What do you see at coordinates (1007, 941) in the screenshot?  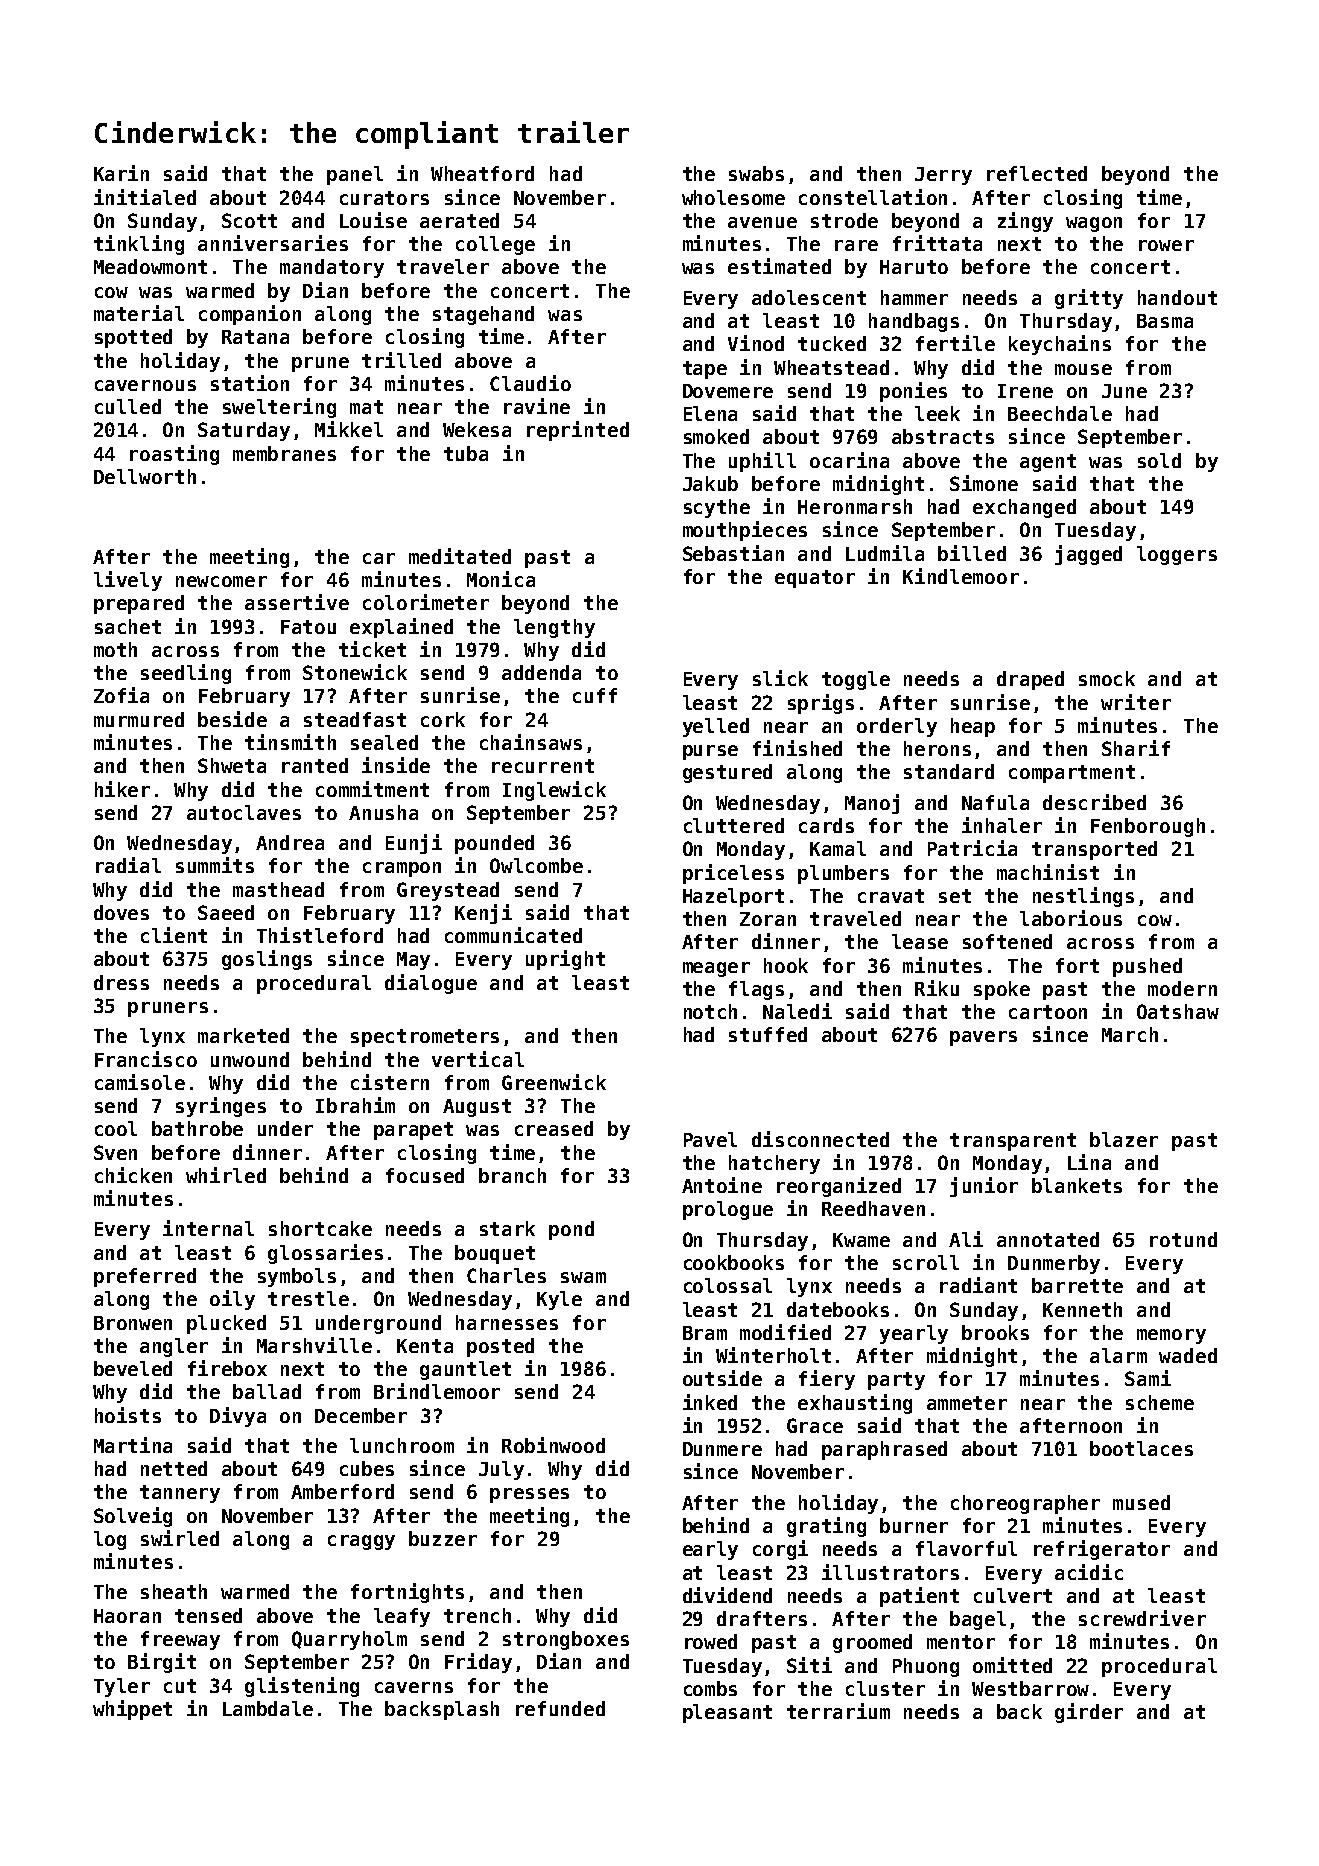 I see `softened` at bounding box center [1007, 941].
